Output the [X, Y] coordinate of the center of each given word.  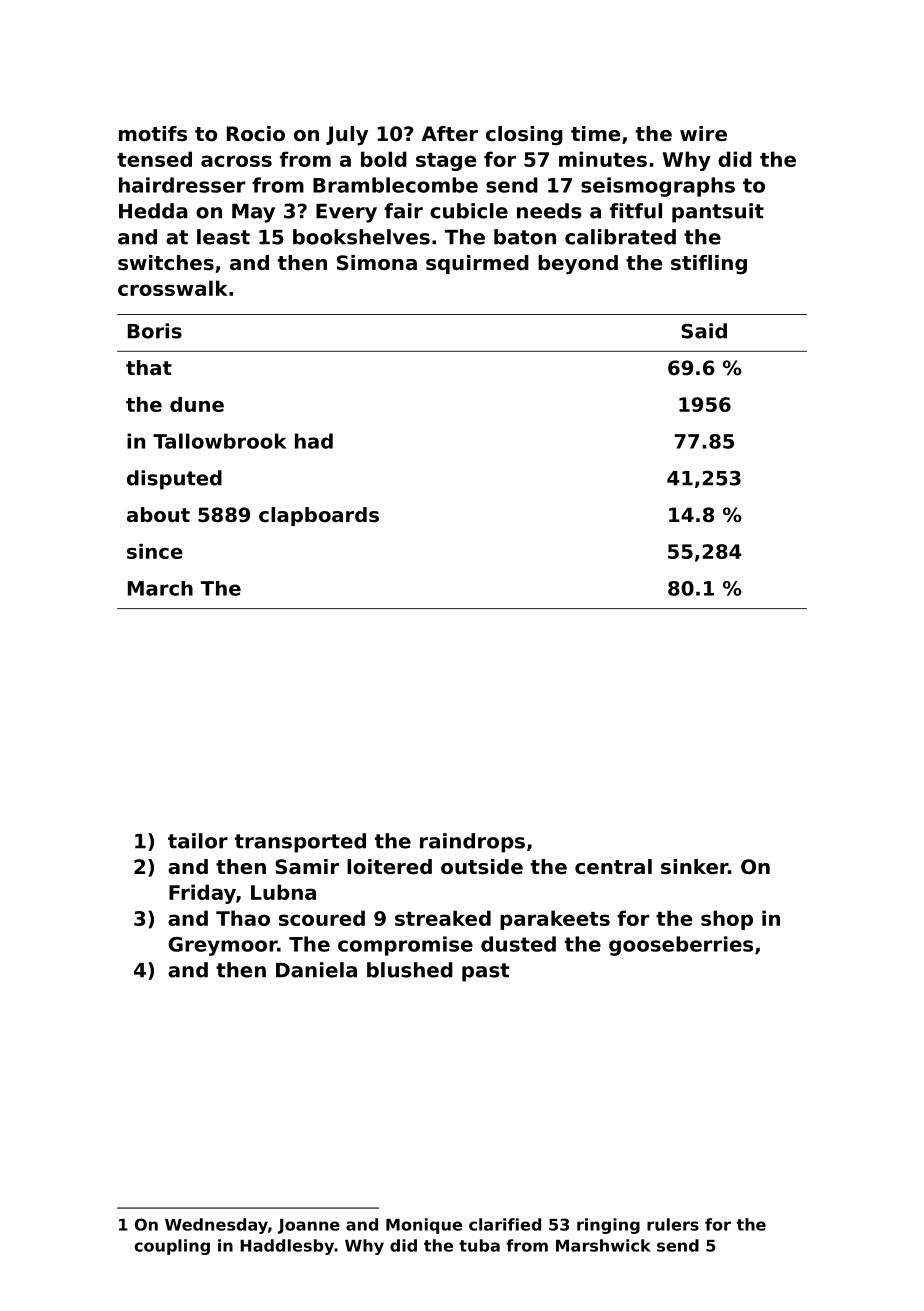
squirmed [477, 264]
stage [446, 162]
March [160, 588]
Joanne [309, 1226]
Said [704, 331]
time [595, 134]
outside [482, 867]
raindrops [472, 843]
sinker [694, 867]
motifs [153, 134]
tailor [198, 841]
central [613, 867]
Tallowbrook [219, 441]
